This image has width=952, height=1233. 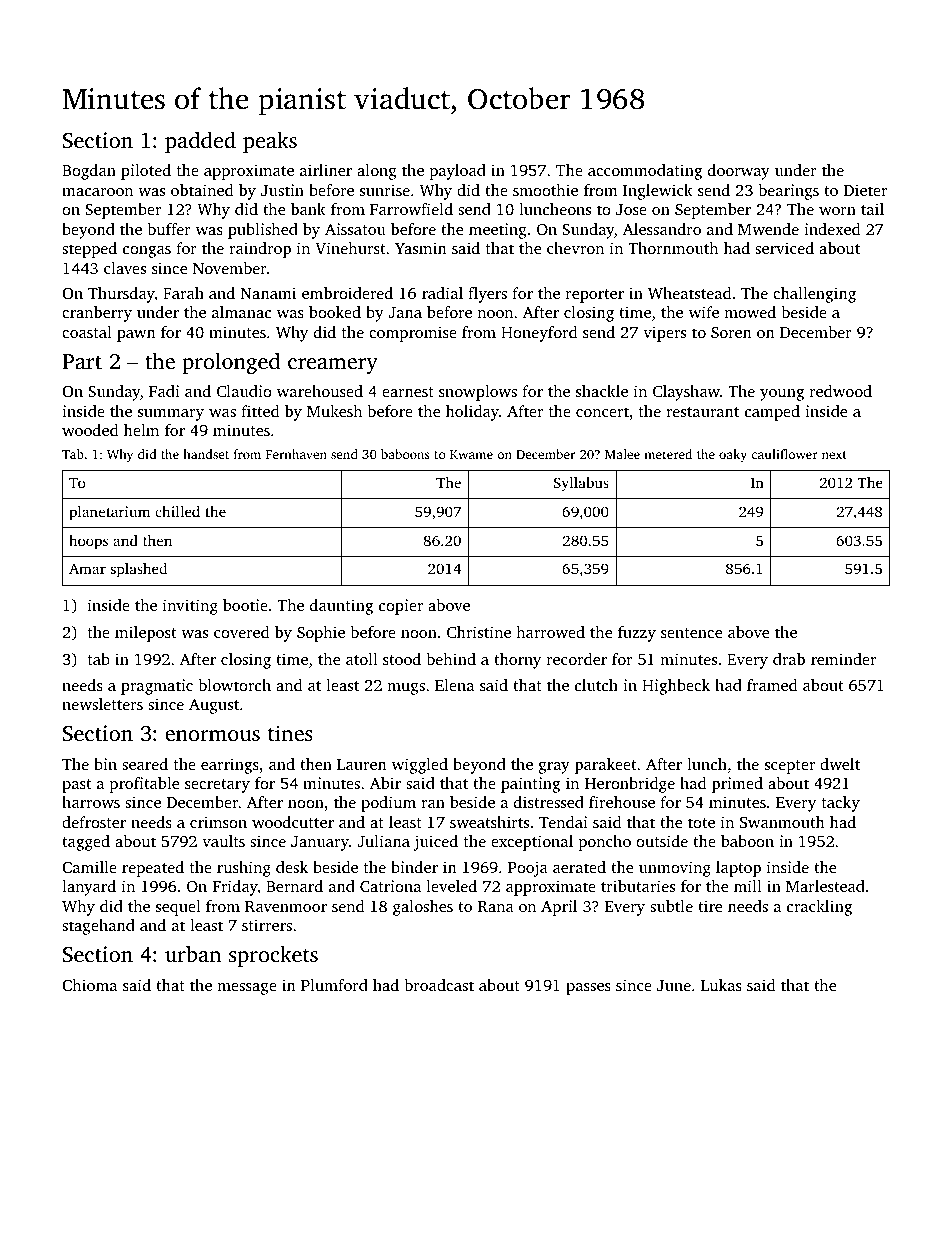 What do you see at coordinates (109, 513) in the image?
I see `planetarium` at bounding box center [109, 513].
